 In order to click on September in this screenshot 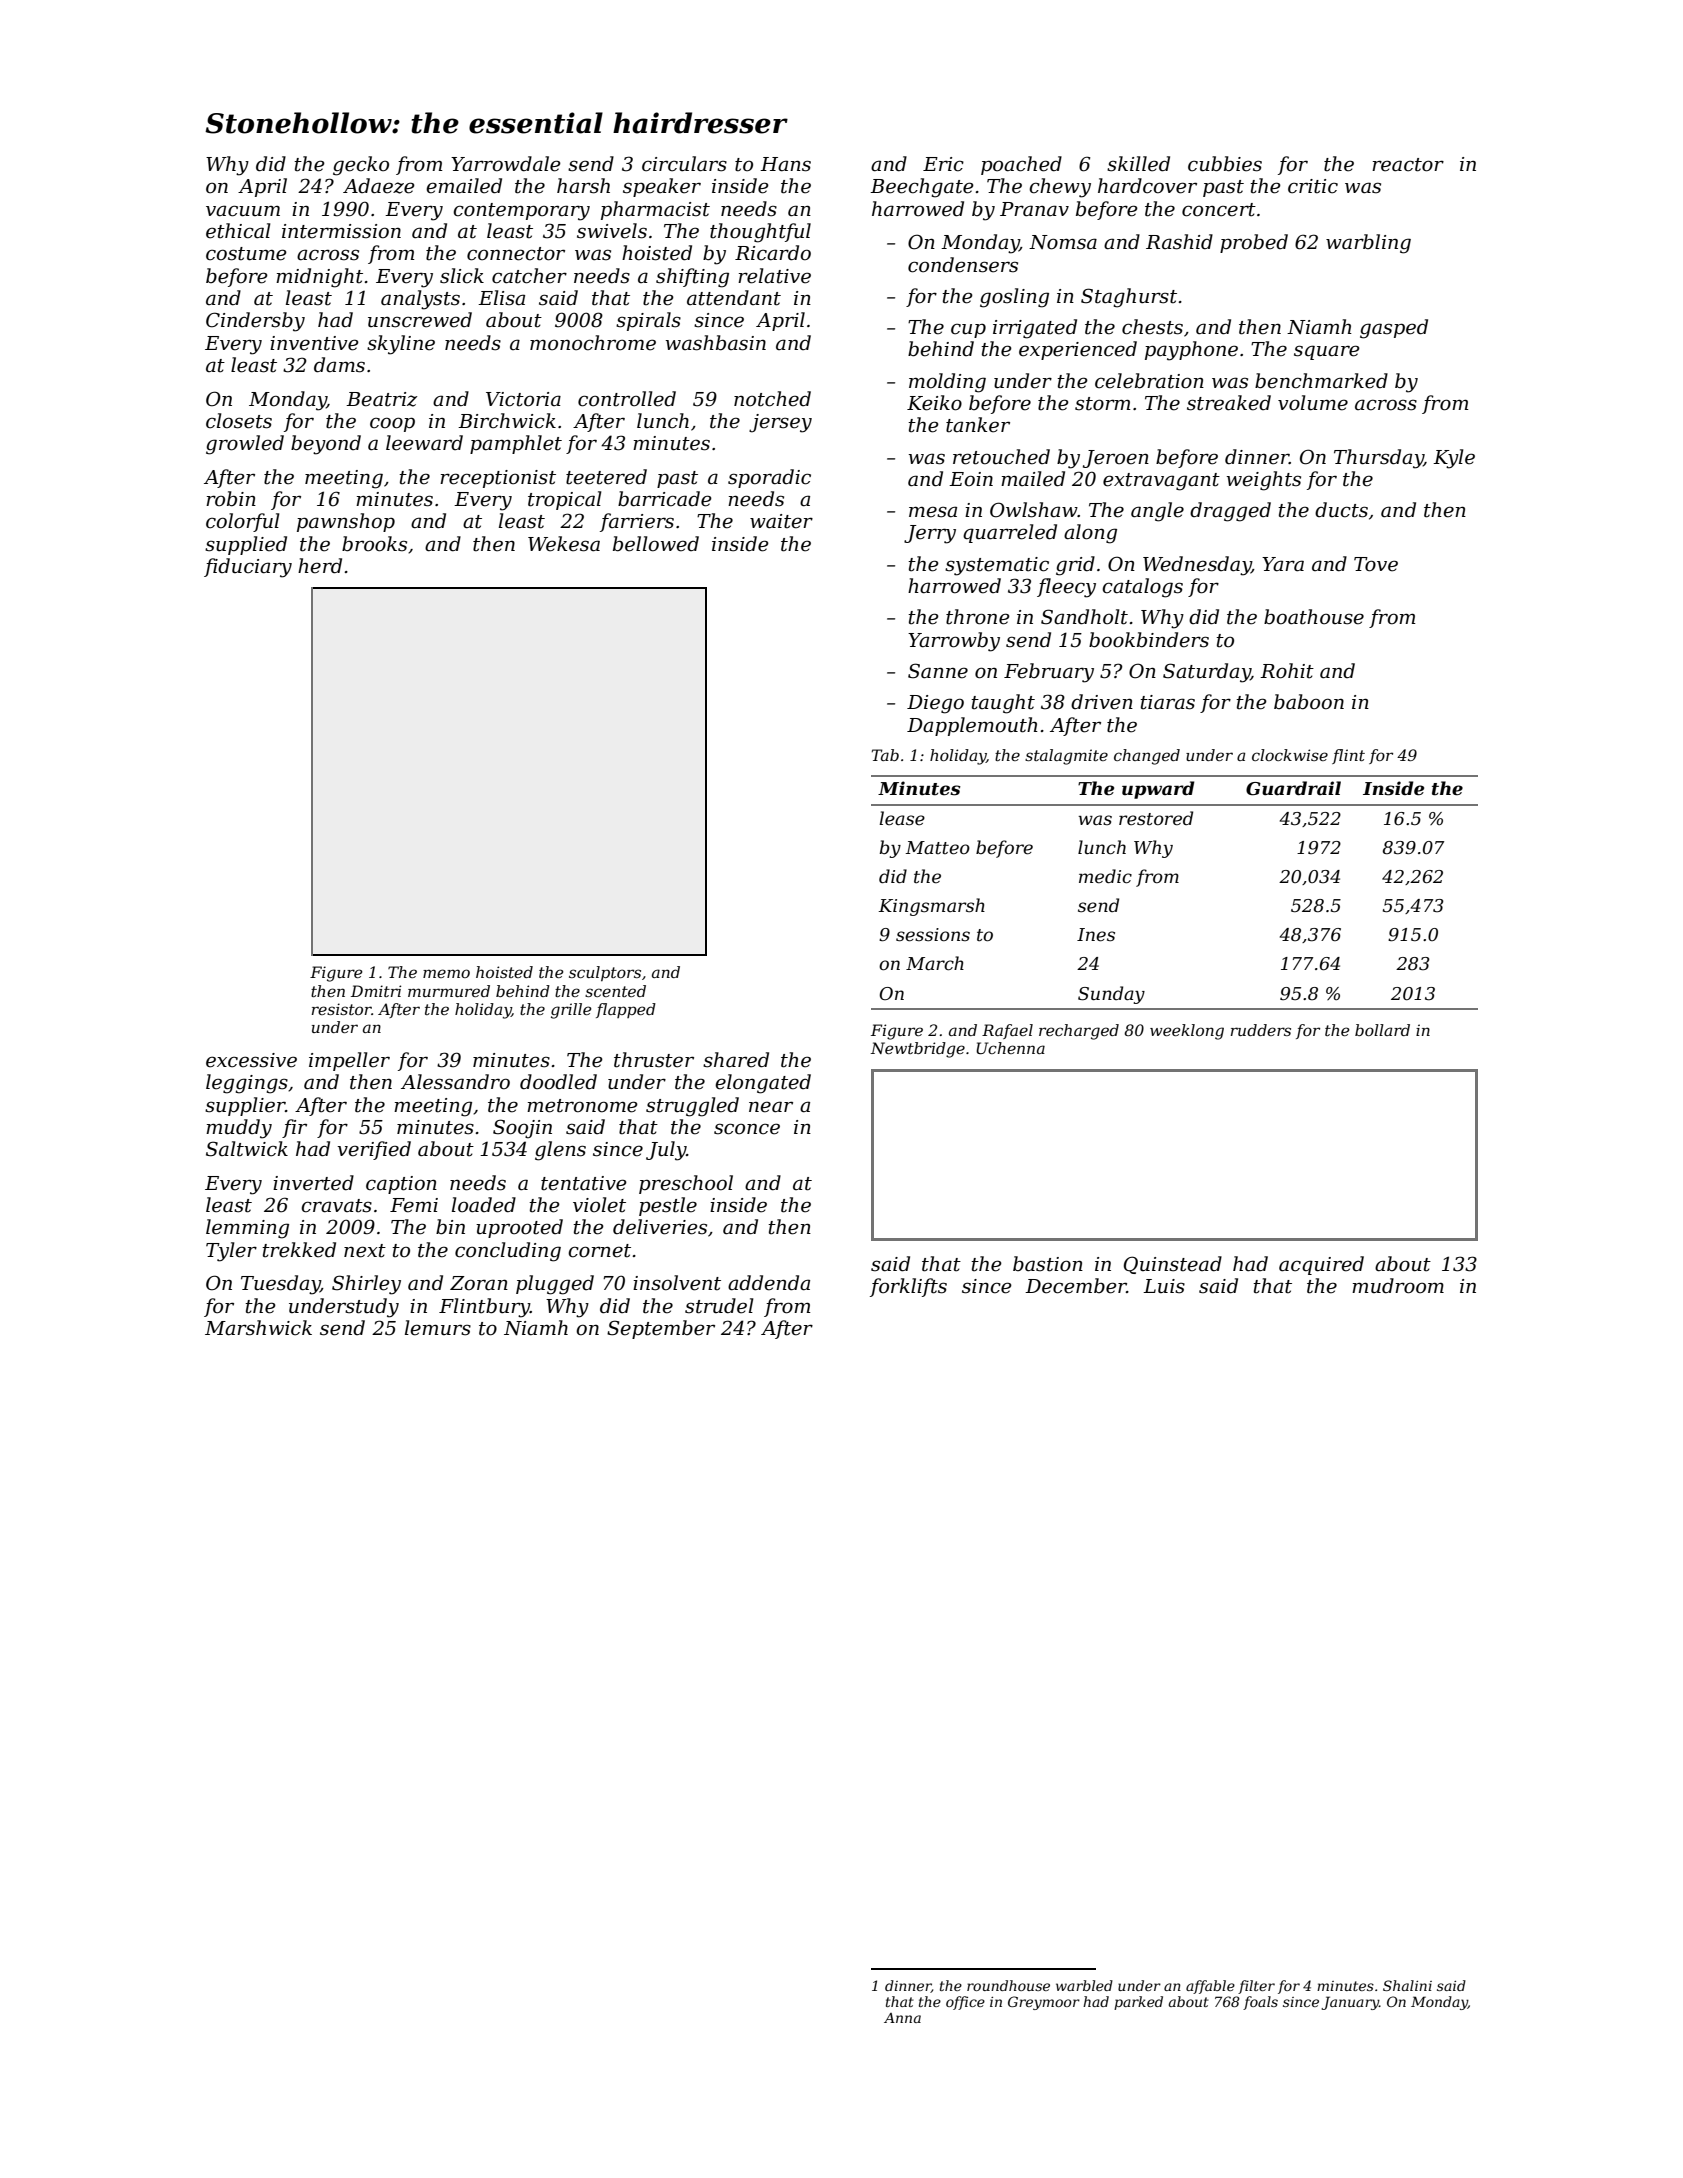, I will do `click(661, 1329)`.
